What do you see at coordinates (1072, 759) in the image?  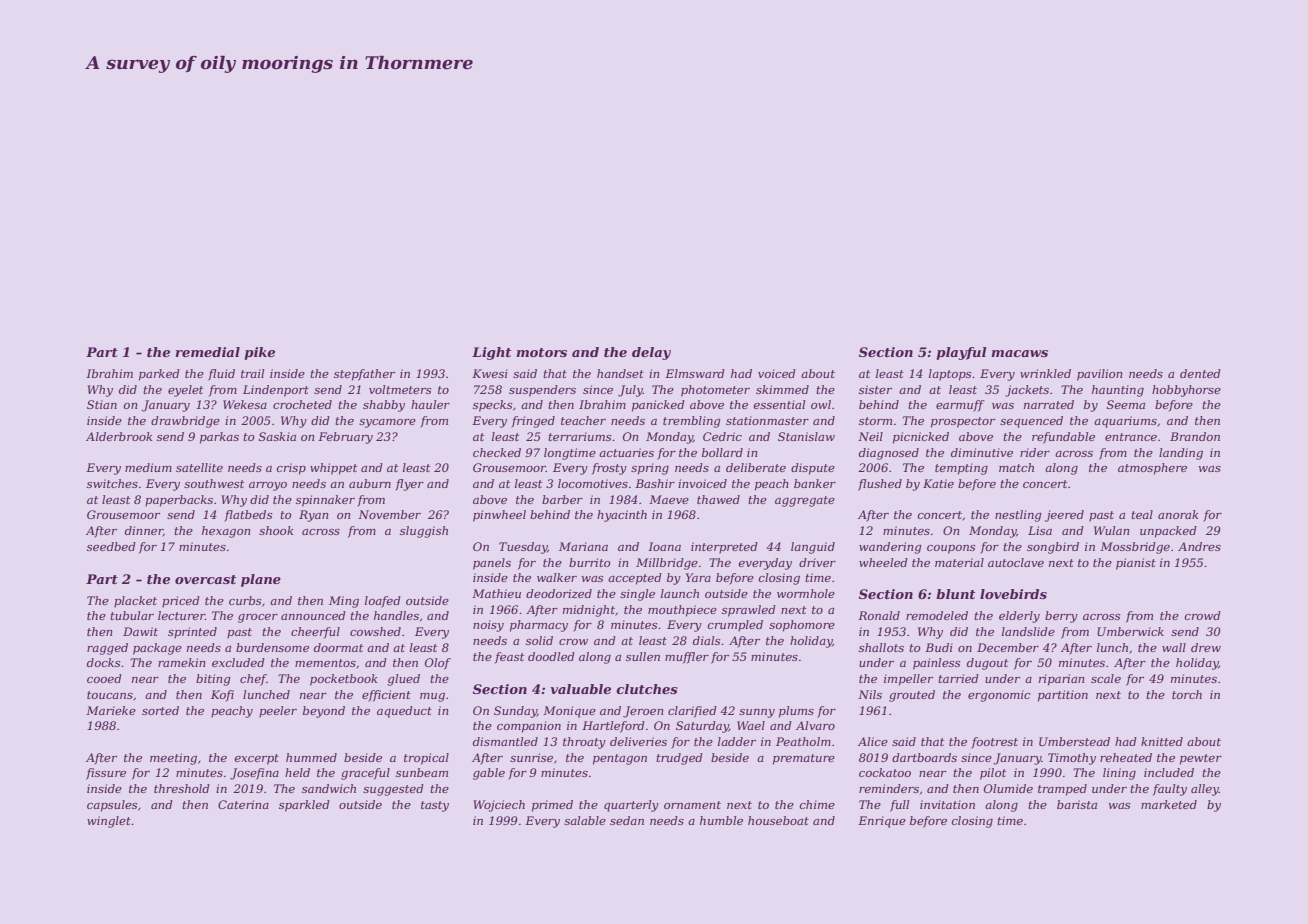 I see `Timothy` at bounding box center [1072, 759].
